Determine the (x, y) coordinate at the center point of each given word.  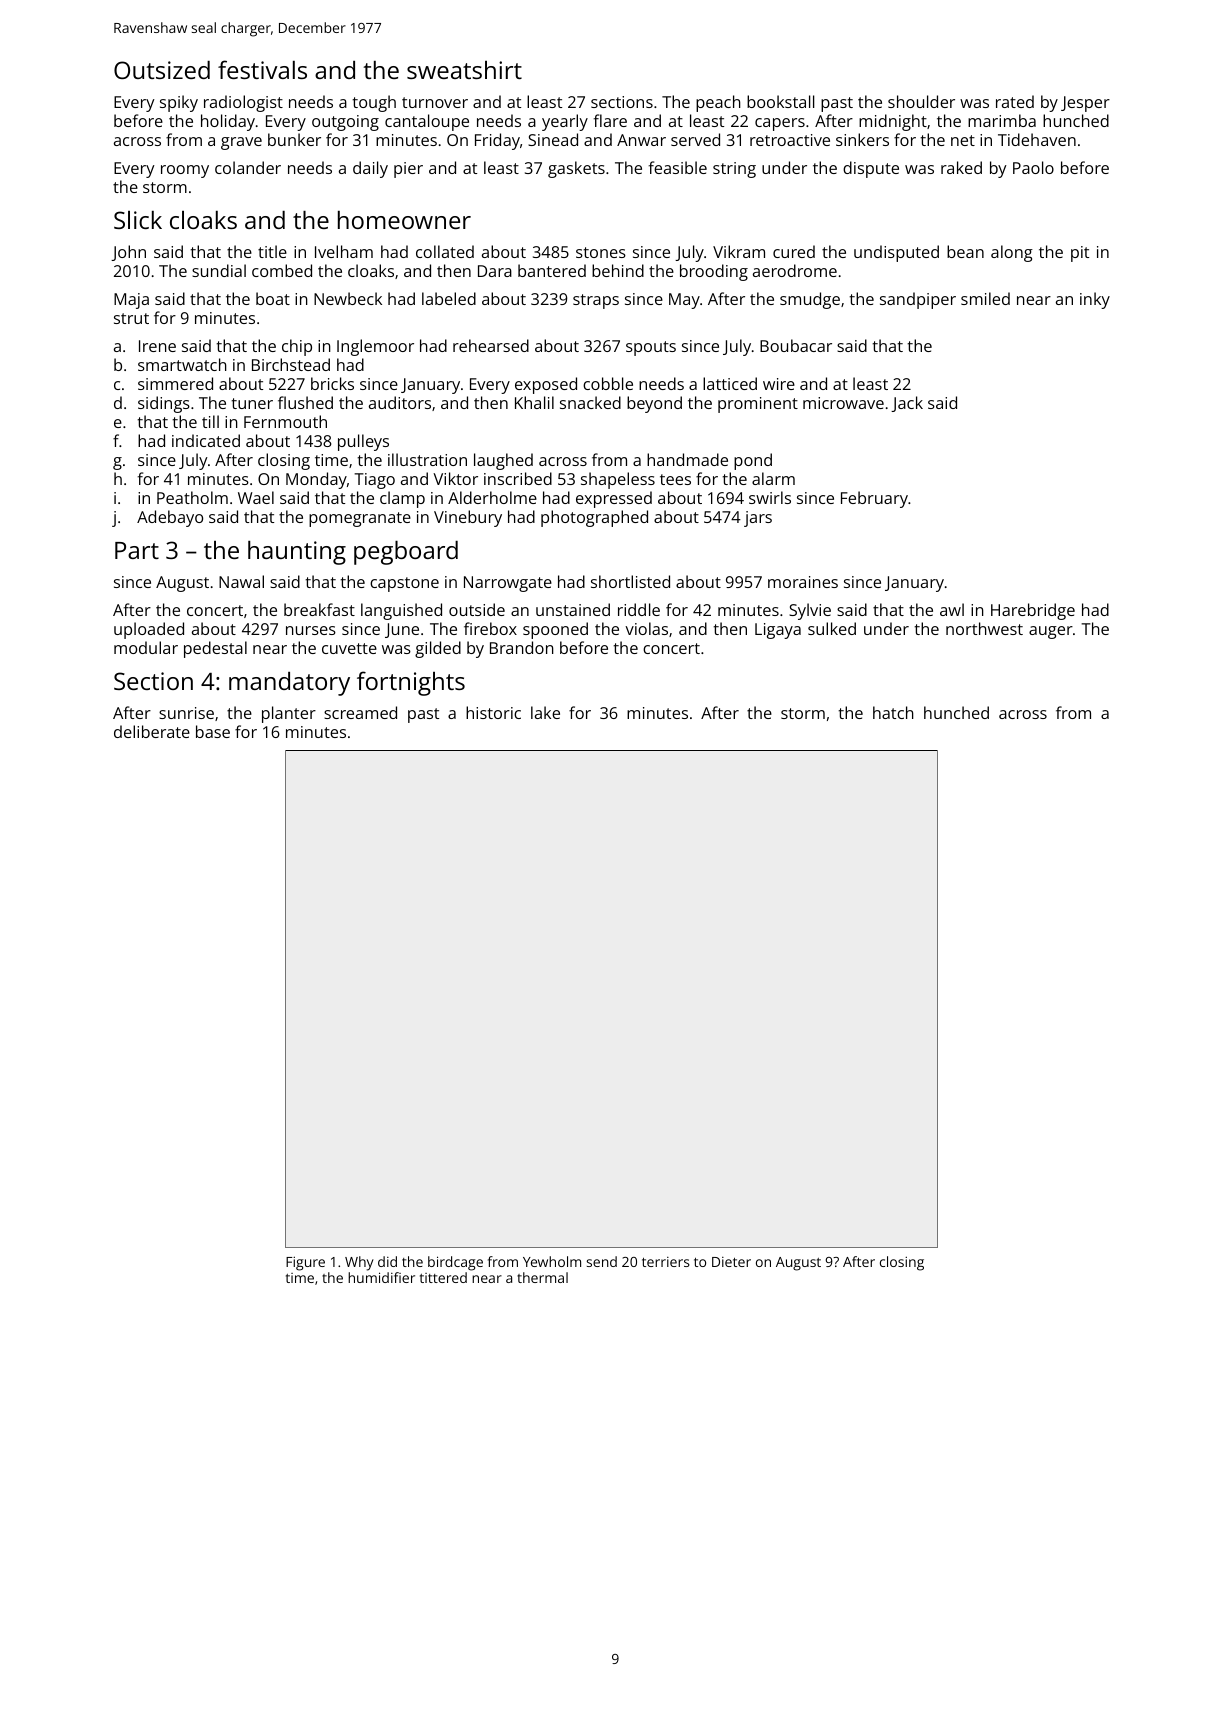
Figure (305, 1263)
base (213, 731)
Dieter (731, 1262)
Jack (907, 404)
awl (952, 609)
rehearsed (491, 345)
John (128, 253)
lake (545, 712)
